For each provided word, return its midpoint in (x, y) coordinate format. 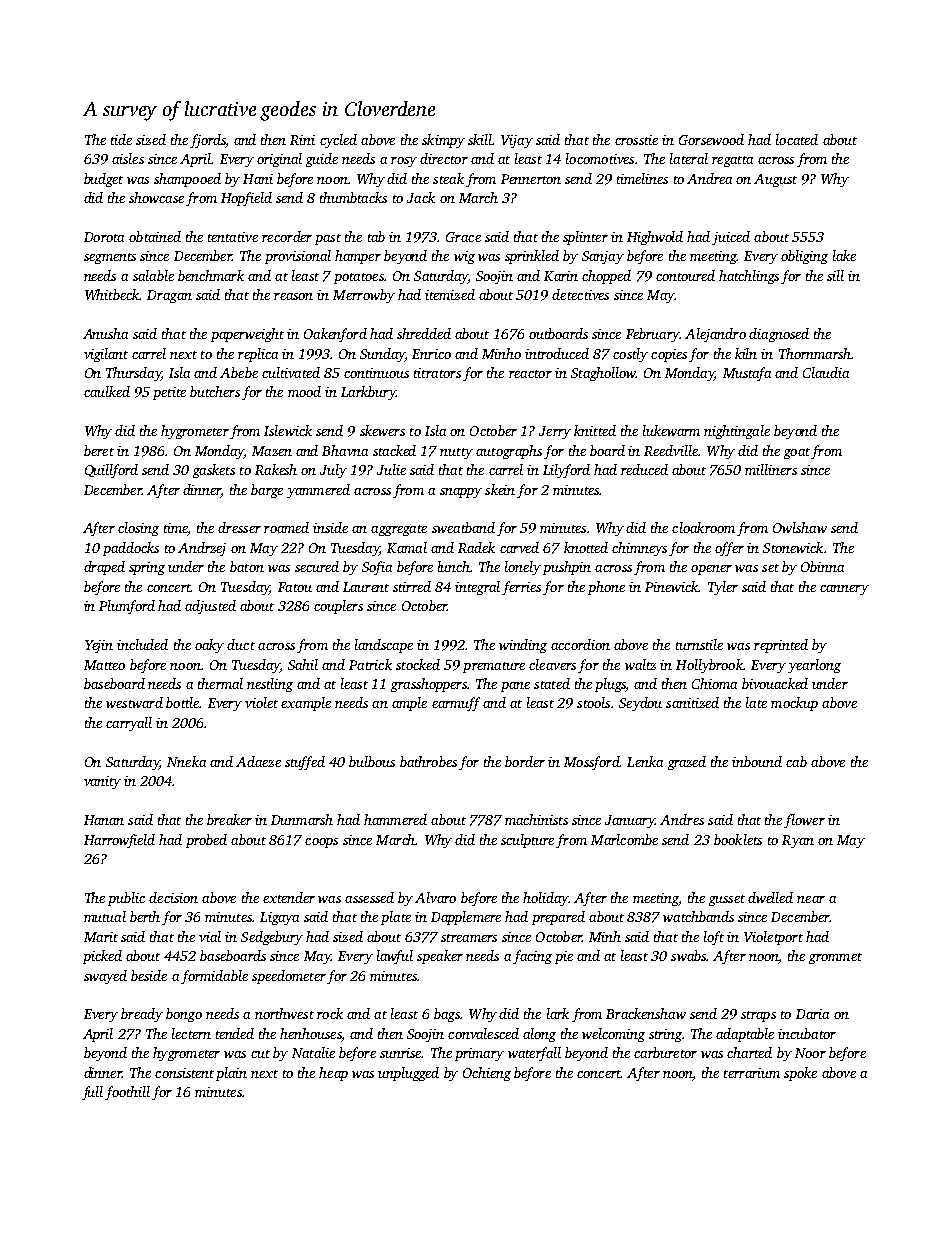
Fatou (295, 587)
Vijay (517, 141)
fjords (207, 141)
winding (523, 646)
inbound (757, 761)
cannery (844, 590)
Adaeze (258, 761)
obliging (804, 257)
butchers (215, 391)
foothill (127, 1093)
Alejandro (715, 335)
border (525, 761)
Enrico (431, 354)
